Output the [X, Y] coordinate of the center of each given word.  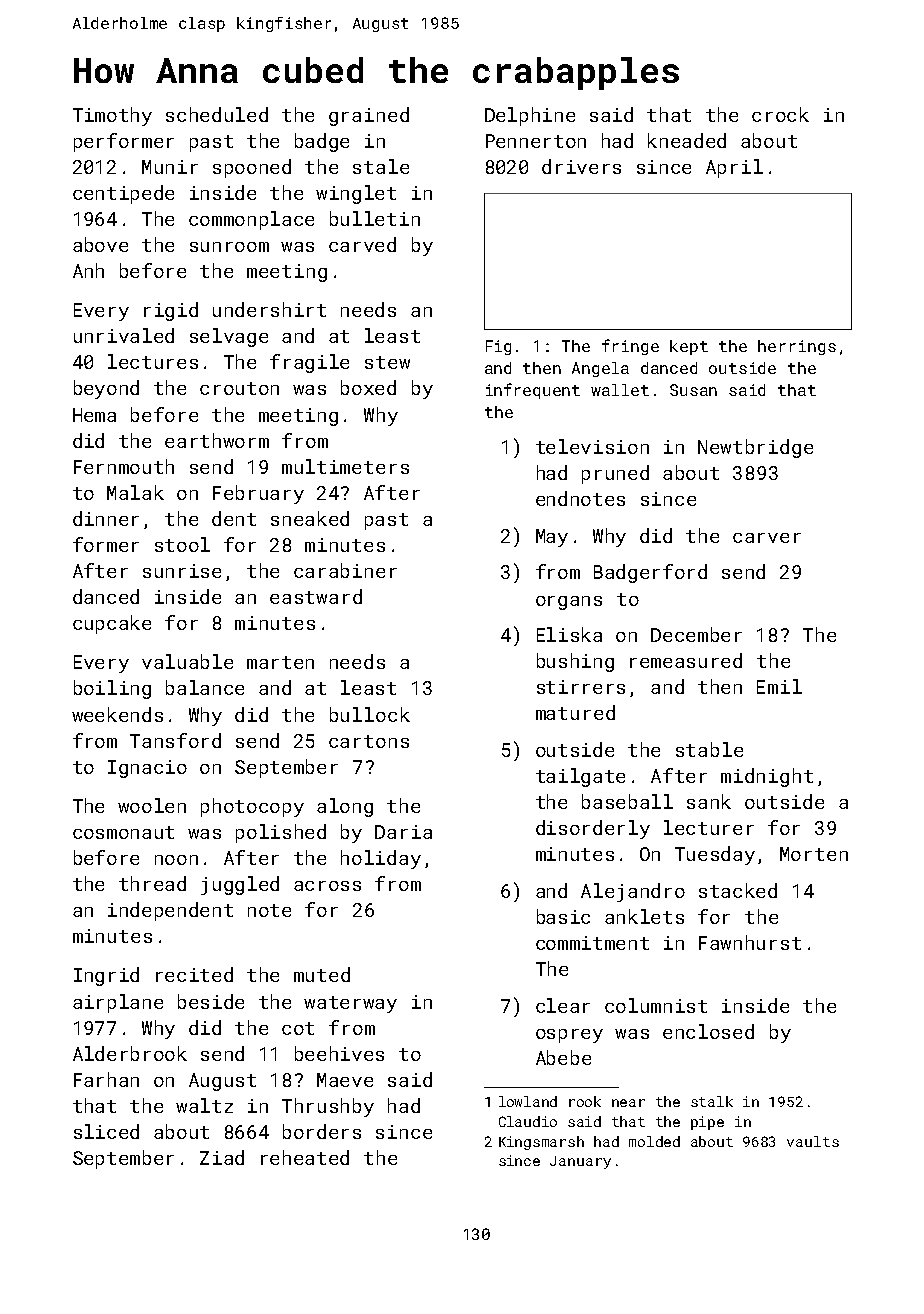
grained [369, 116]
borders [322, 1131]
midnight [767, 777]
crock [780, 114]
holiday [381, 859]
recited [194, 974]
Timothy [112, 116]
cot [298, 1028]
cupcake [112, 624]
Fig [498, 347]
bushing [575, 662]
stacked [738, 890]
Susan [693, 390]
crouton [239, 388]
